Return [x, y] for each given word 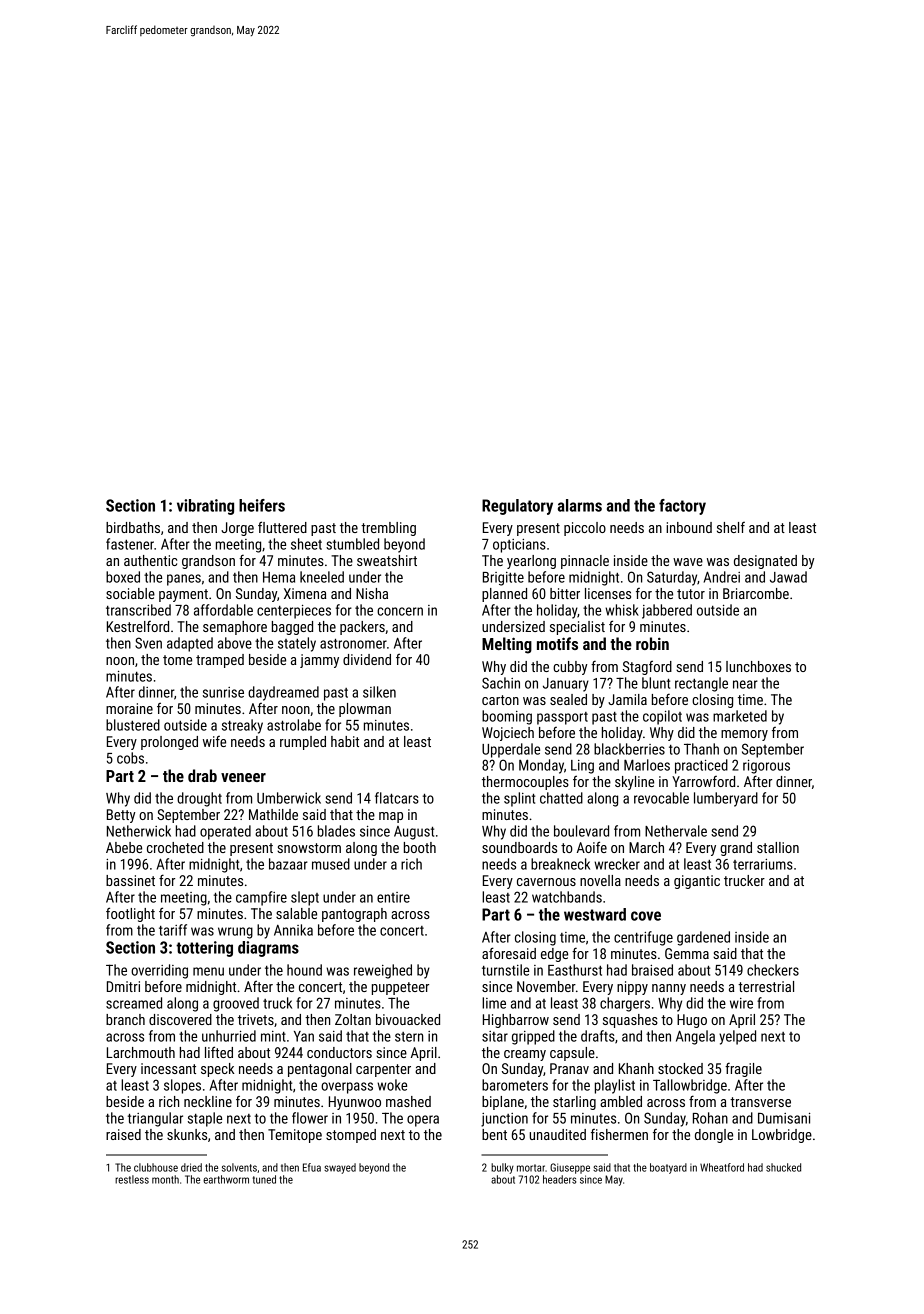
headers [559, 1179]
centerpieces [294, 612]
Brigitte [503, 579]
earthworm [226, 1179]
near [745, 684]
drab [202, 775]
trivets [256, 1019]
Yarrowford [703, 781]
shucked [783, 1167]
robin [652, 643]
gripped [533, 1037]
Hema [279, 577]
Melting [507, 645]
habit [345, 741]
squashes [630, 1021]
